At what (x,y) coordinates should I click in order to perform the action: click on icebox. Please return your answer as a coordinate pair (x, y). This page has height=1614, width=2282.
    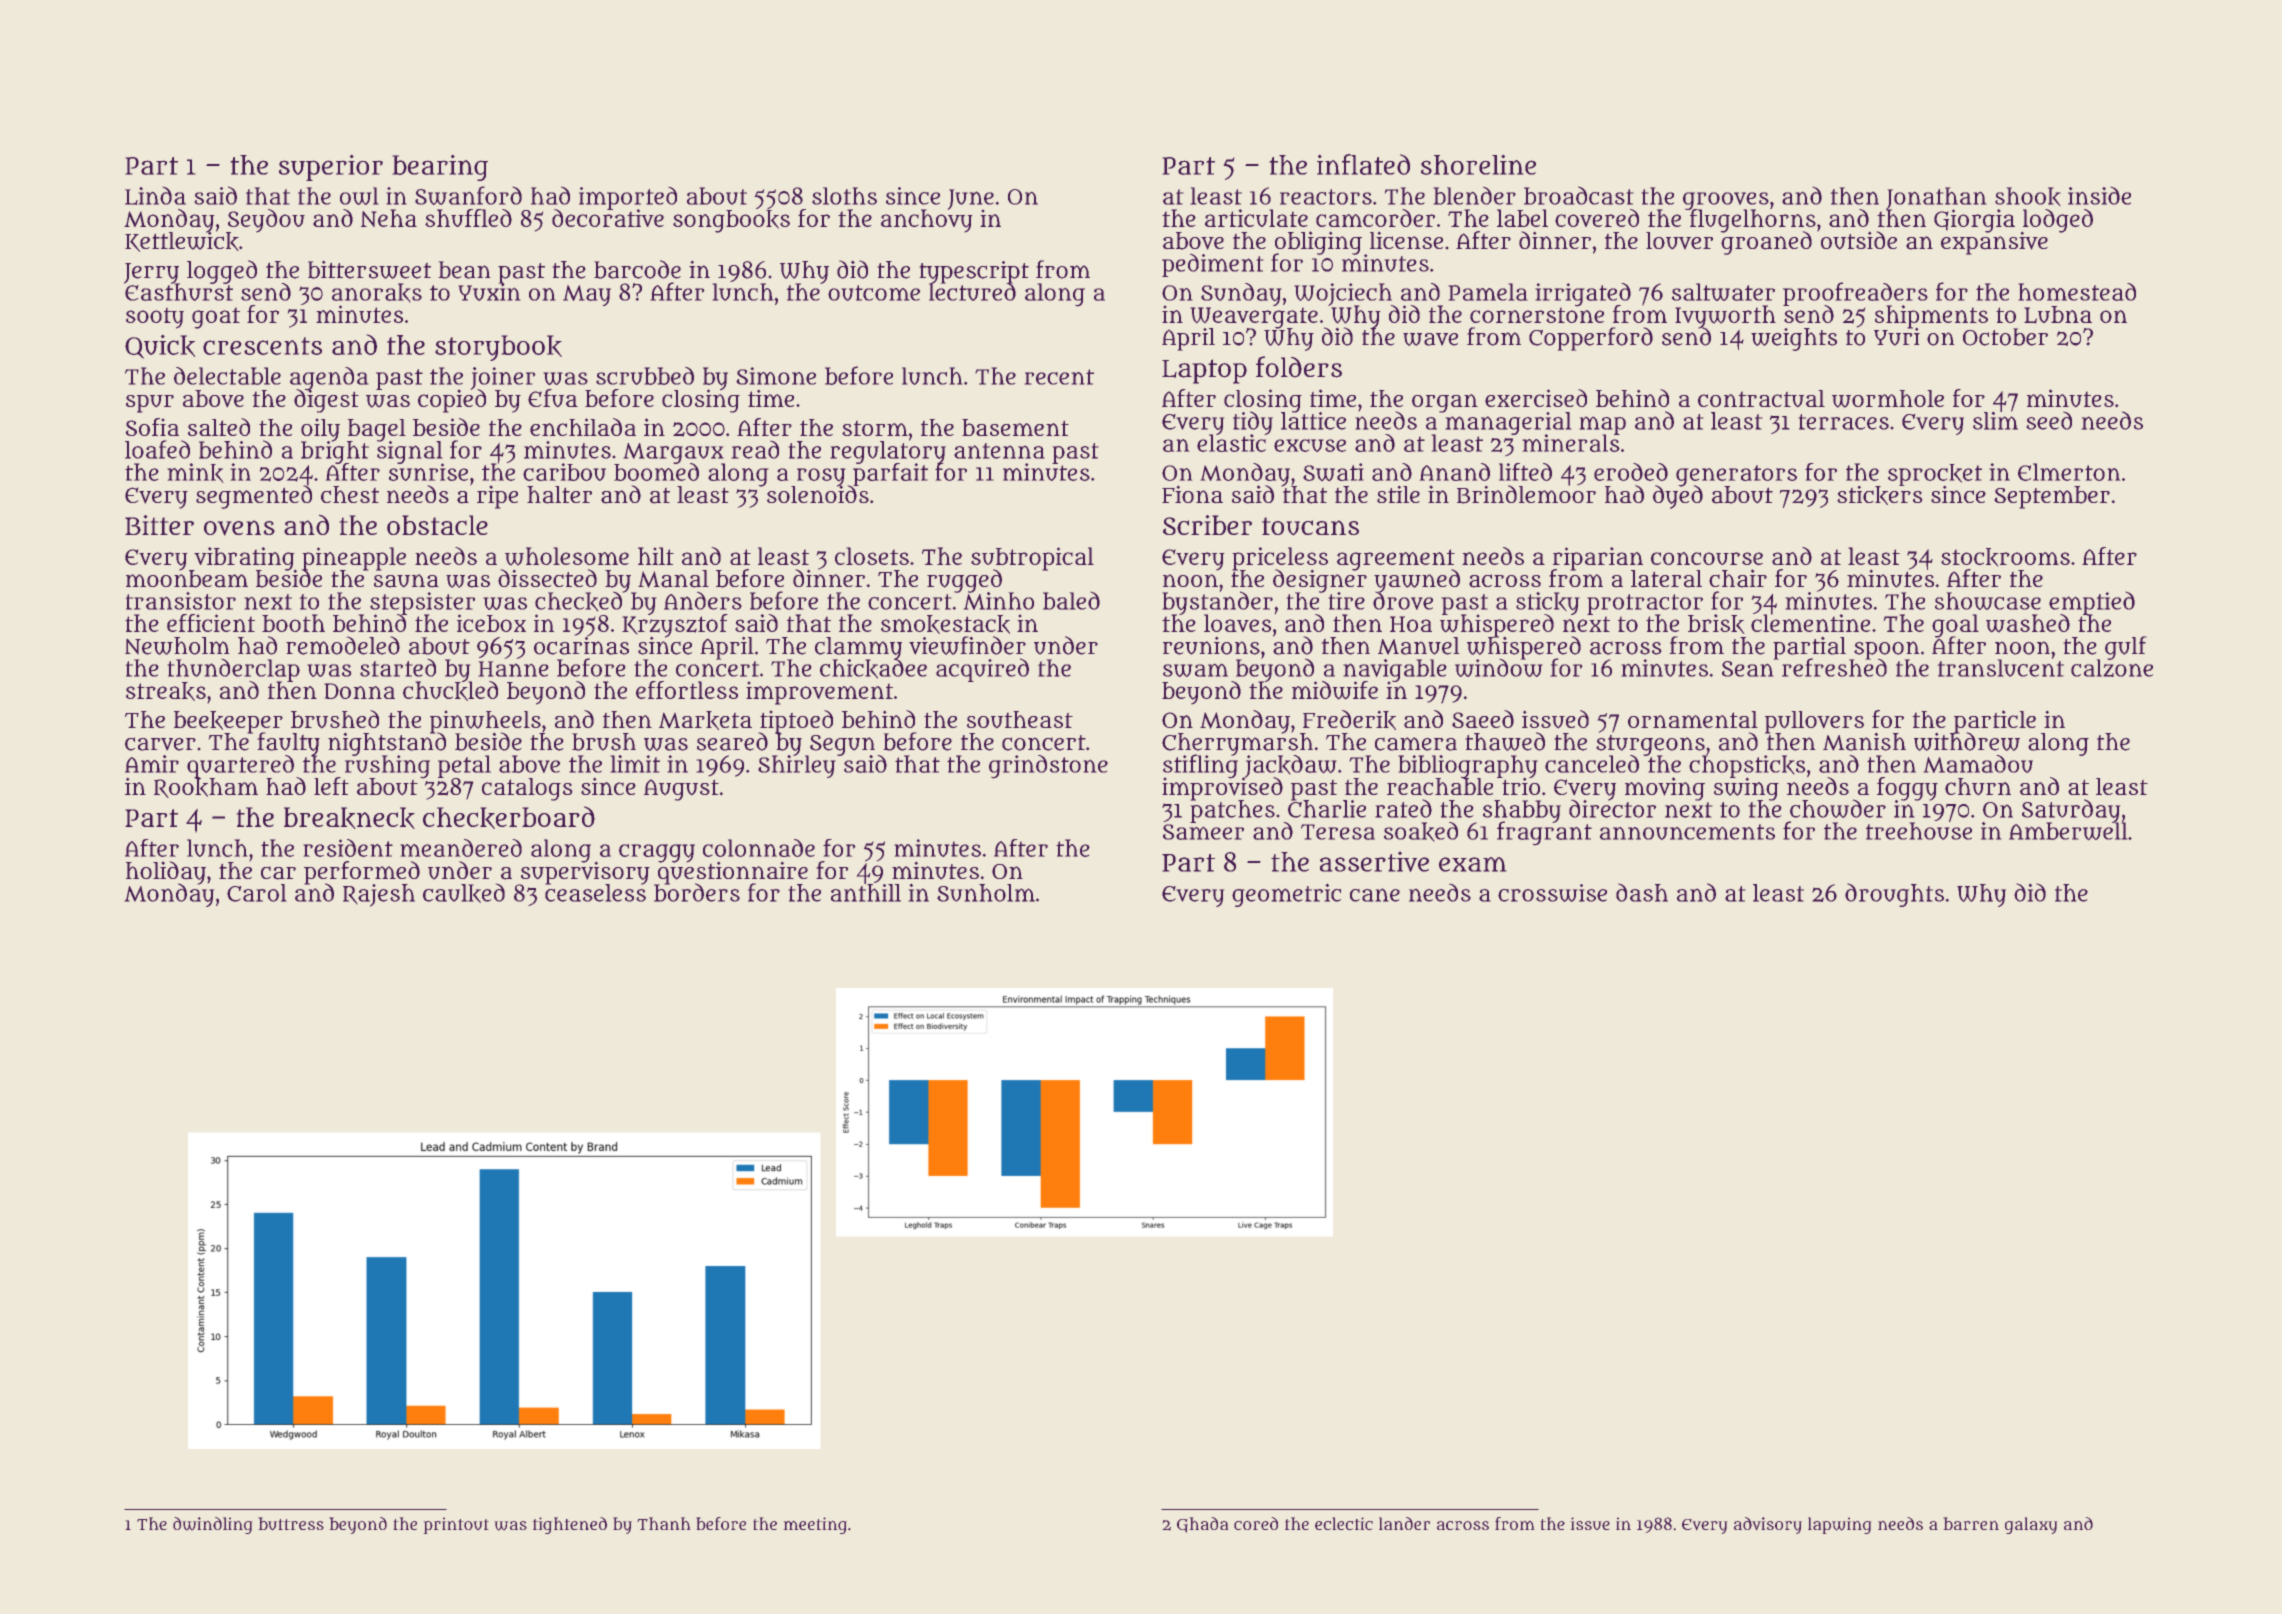
    Looking at the image, I should click on (491, 623).
